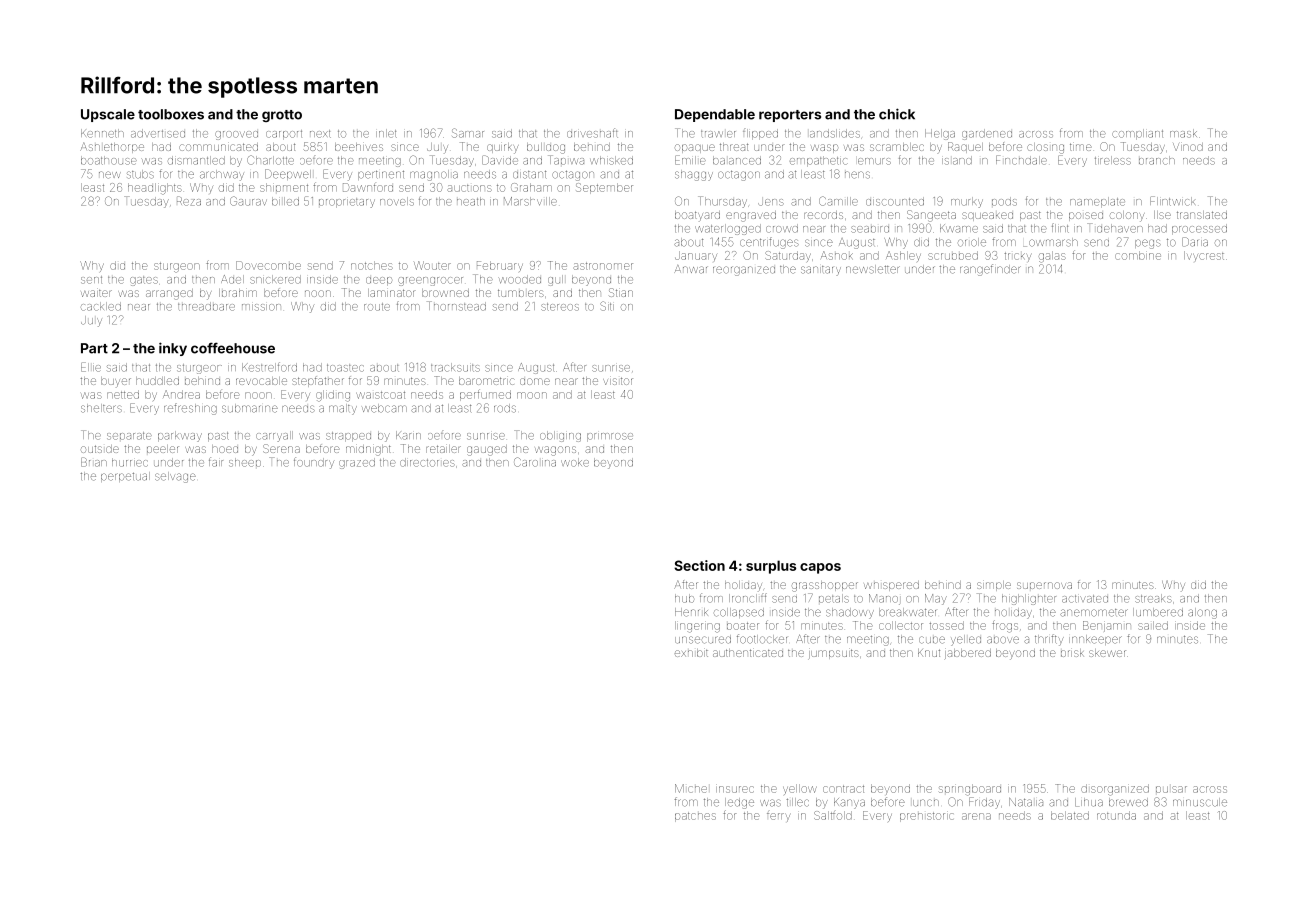  What do you see at coordinates (535, 462) in the screenshot?
I see `Carolina` at bounding box center [535, 462].
